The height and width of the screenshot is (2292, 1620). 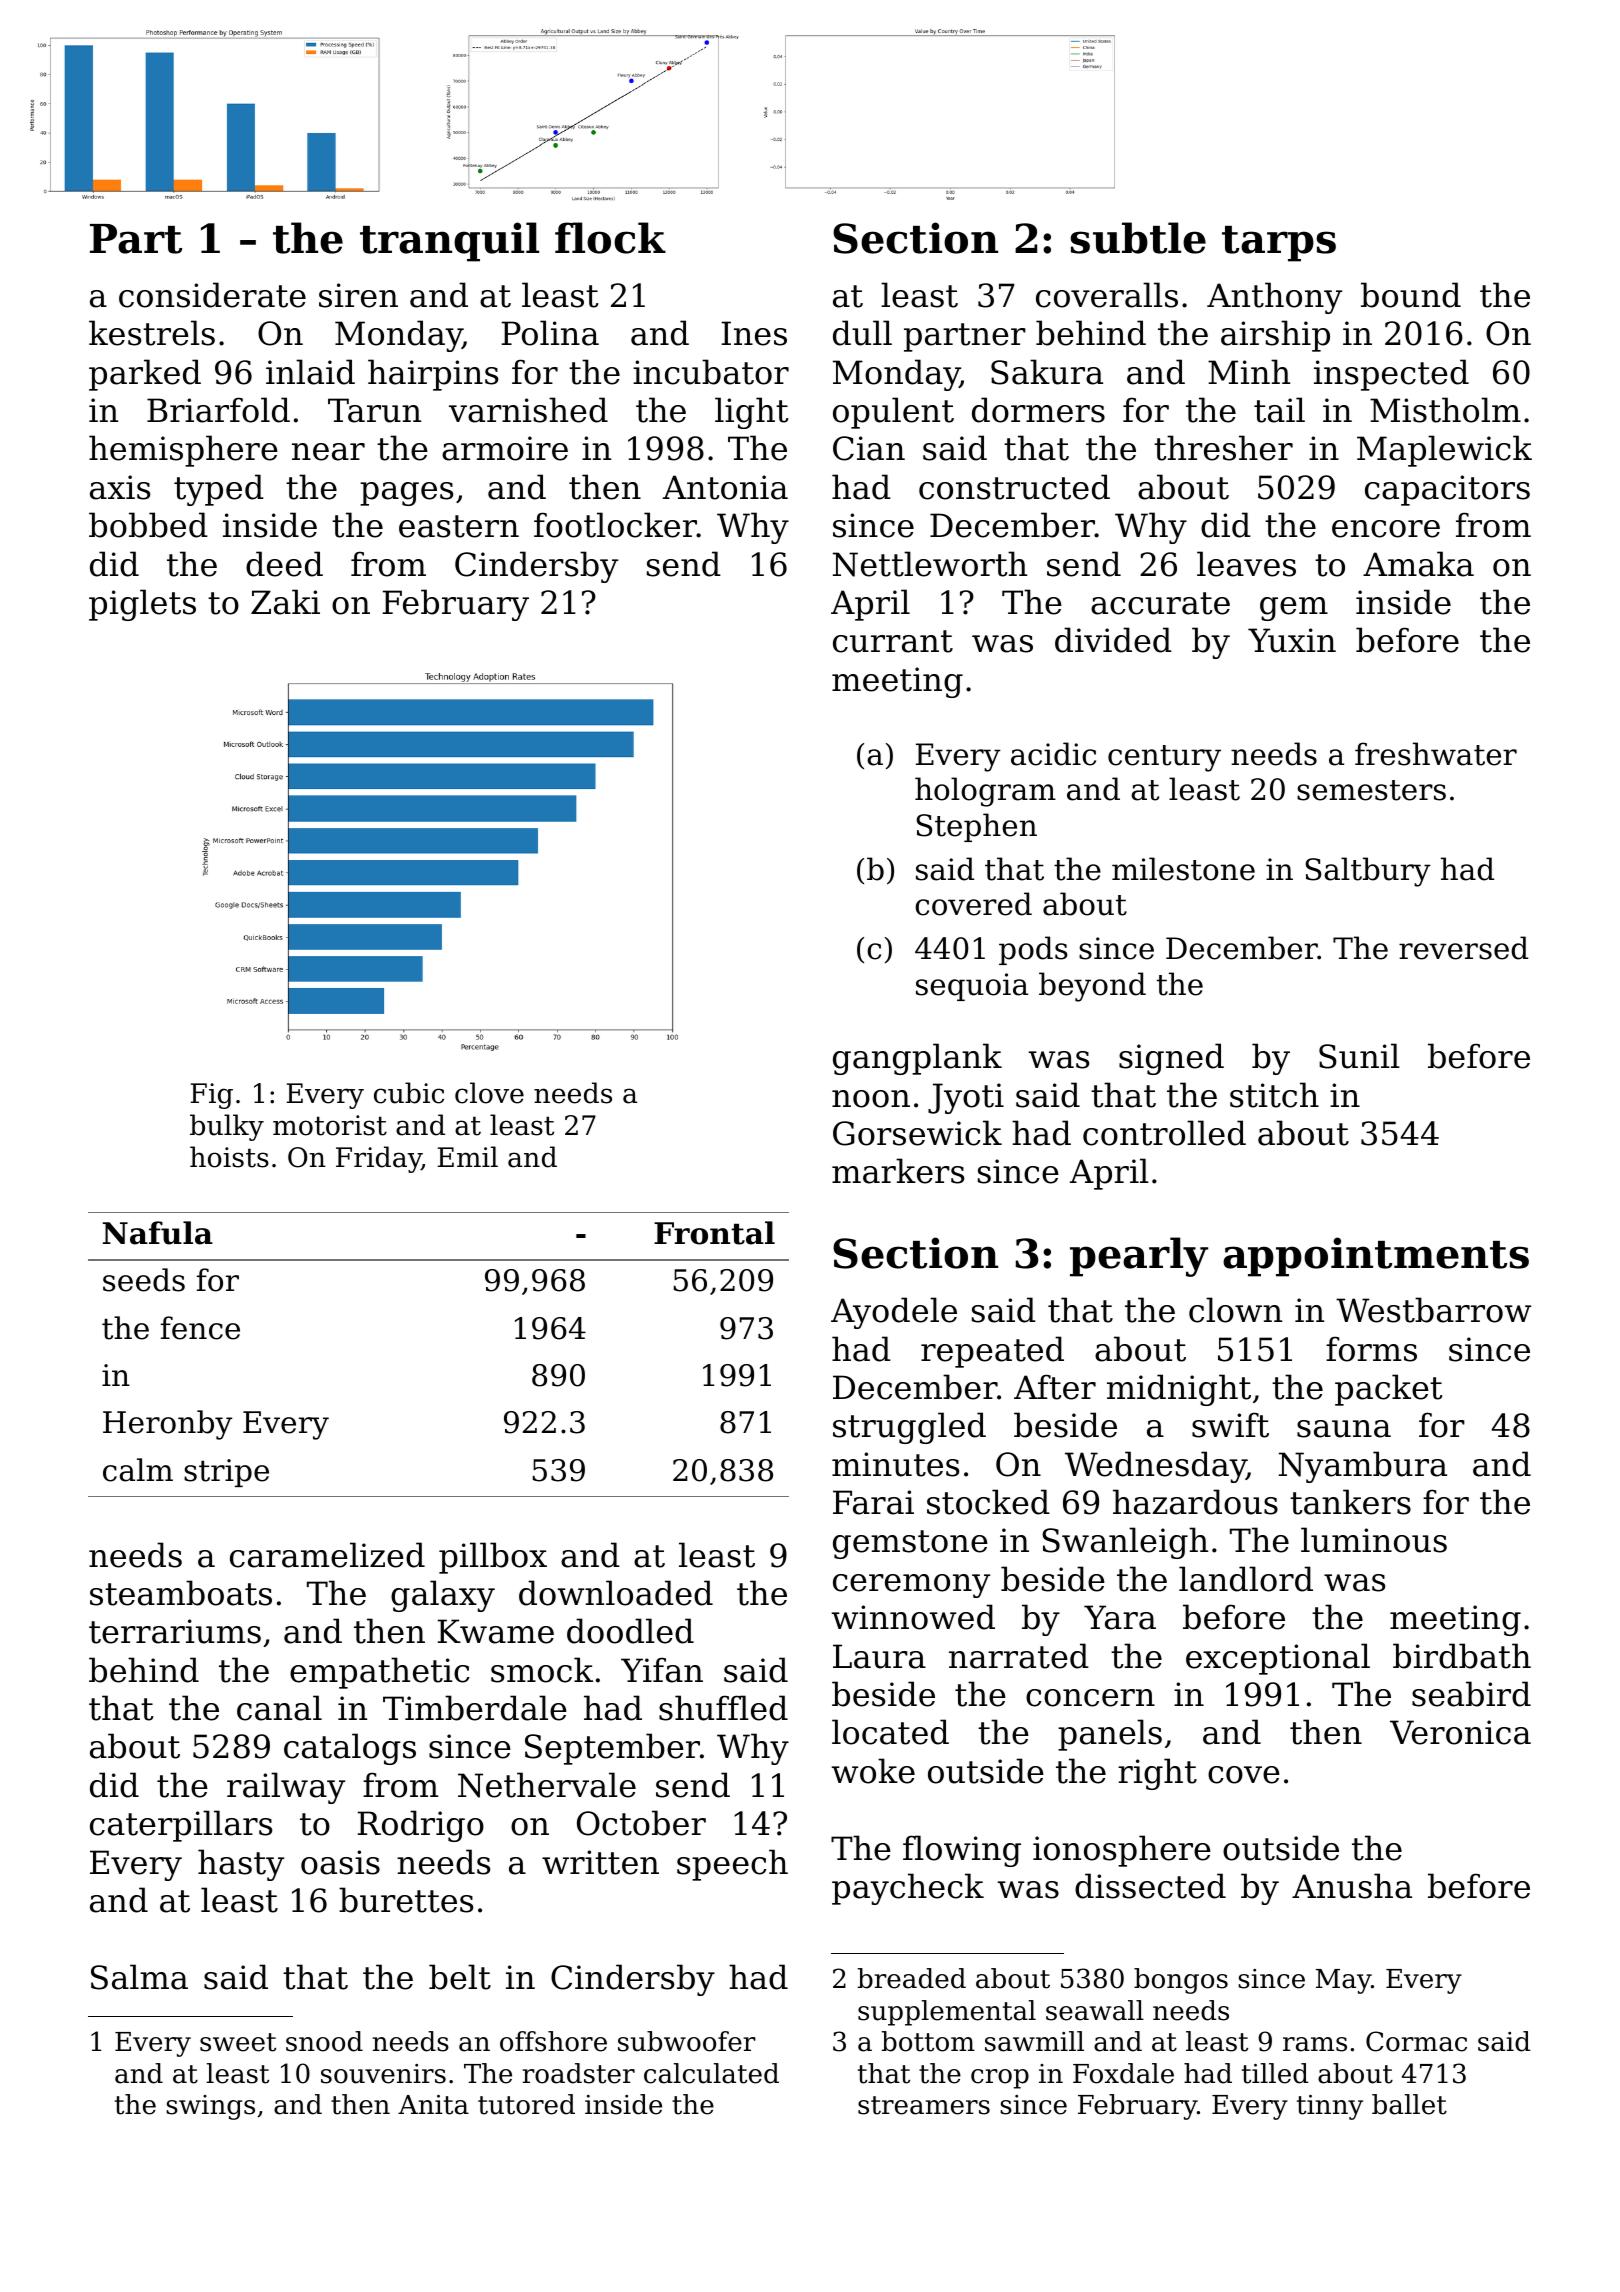 What do you see at coordinates (1411, 295) in the screenshot?
I see `bound` at bounding box center [1411, 295].
